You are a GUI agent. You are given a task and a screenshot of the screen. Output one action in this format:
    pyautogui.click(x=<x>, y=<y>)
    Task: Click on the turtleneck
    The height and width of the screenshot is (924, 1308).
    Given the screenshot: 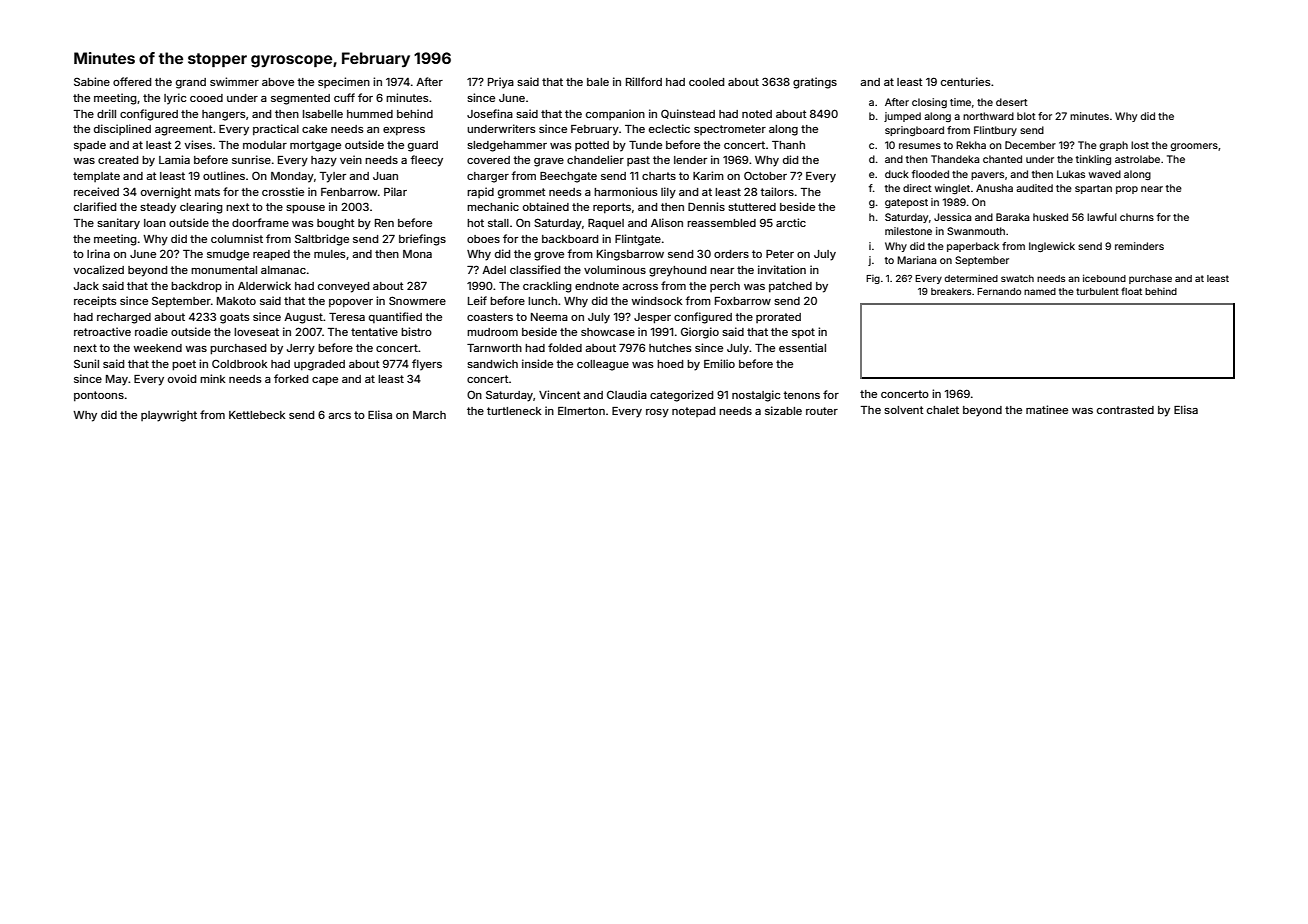 What is the action you would take?
    pyautogui.click(x=514, y=411)
